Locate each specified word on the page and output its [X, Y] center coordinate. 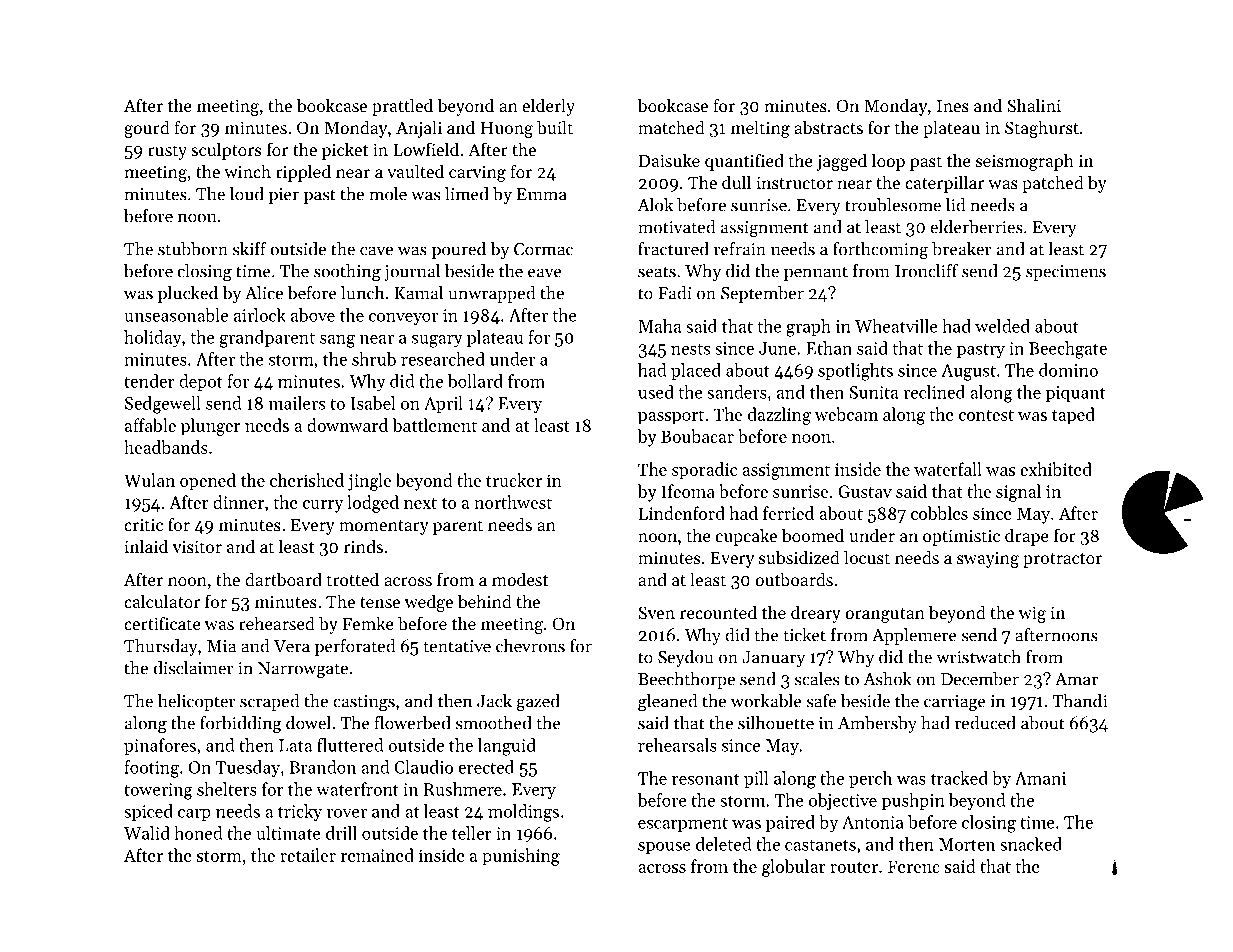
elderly [548, 107]
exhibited [1056, 469]
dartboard [283, 579]
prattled [402, 107]
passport [671, 417]
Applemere [914, 636]
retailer [308, 855]
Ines [953, 106]
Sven [656, 612]
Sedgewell [163, 405]
